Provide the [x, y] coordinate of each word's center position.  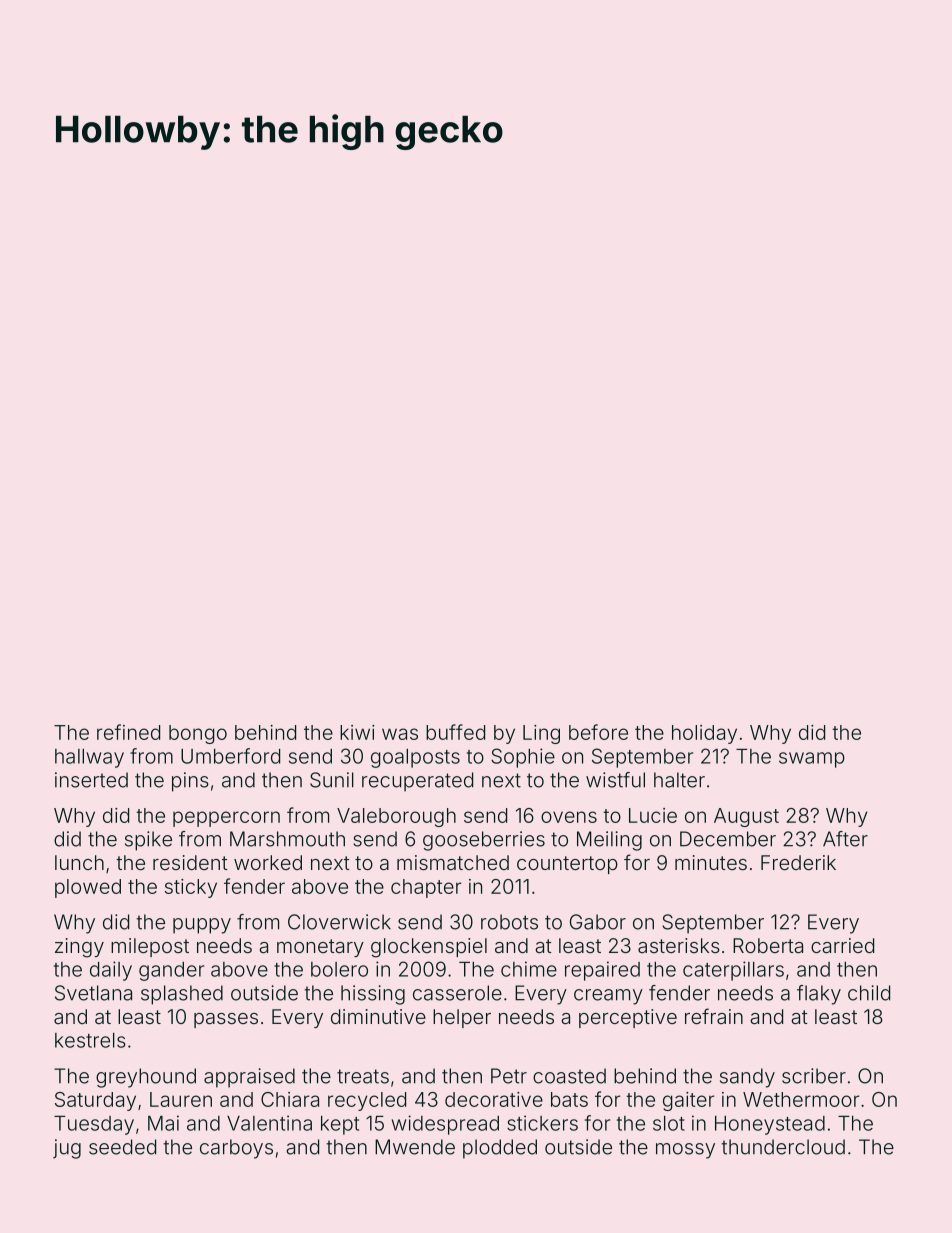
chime [529, 969]
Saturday [95, 1101]
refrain [714, 1016]
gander [171, 971]
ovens [569, 817]
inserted [91, 780]
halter [679, 780]
